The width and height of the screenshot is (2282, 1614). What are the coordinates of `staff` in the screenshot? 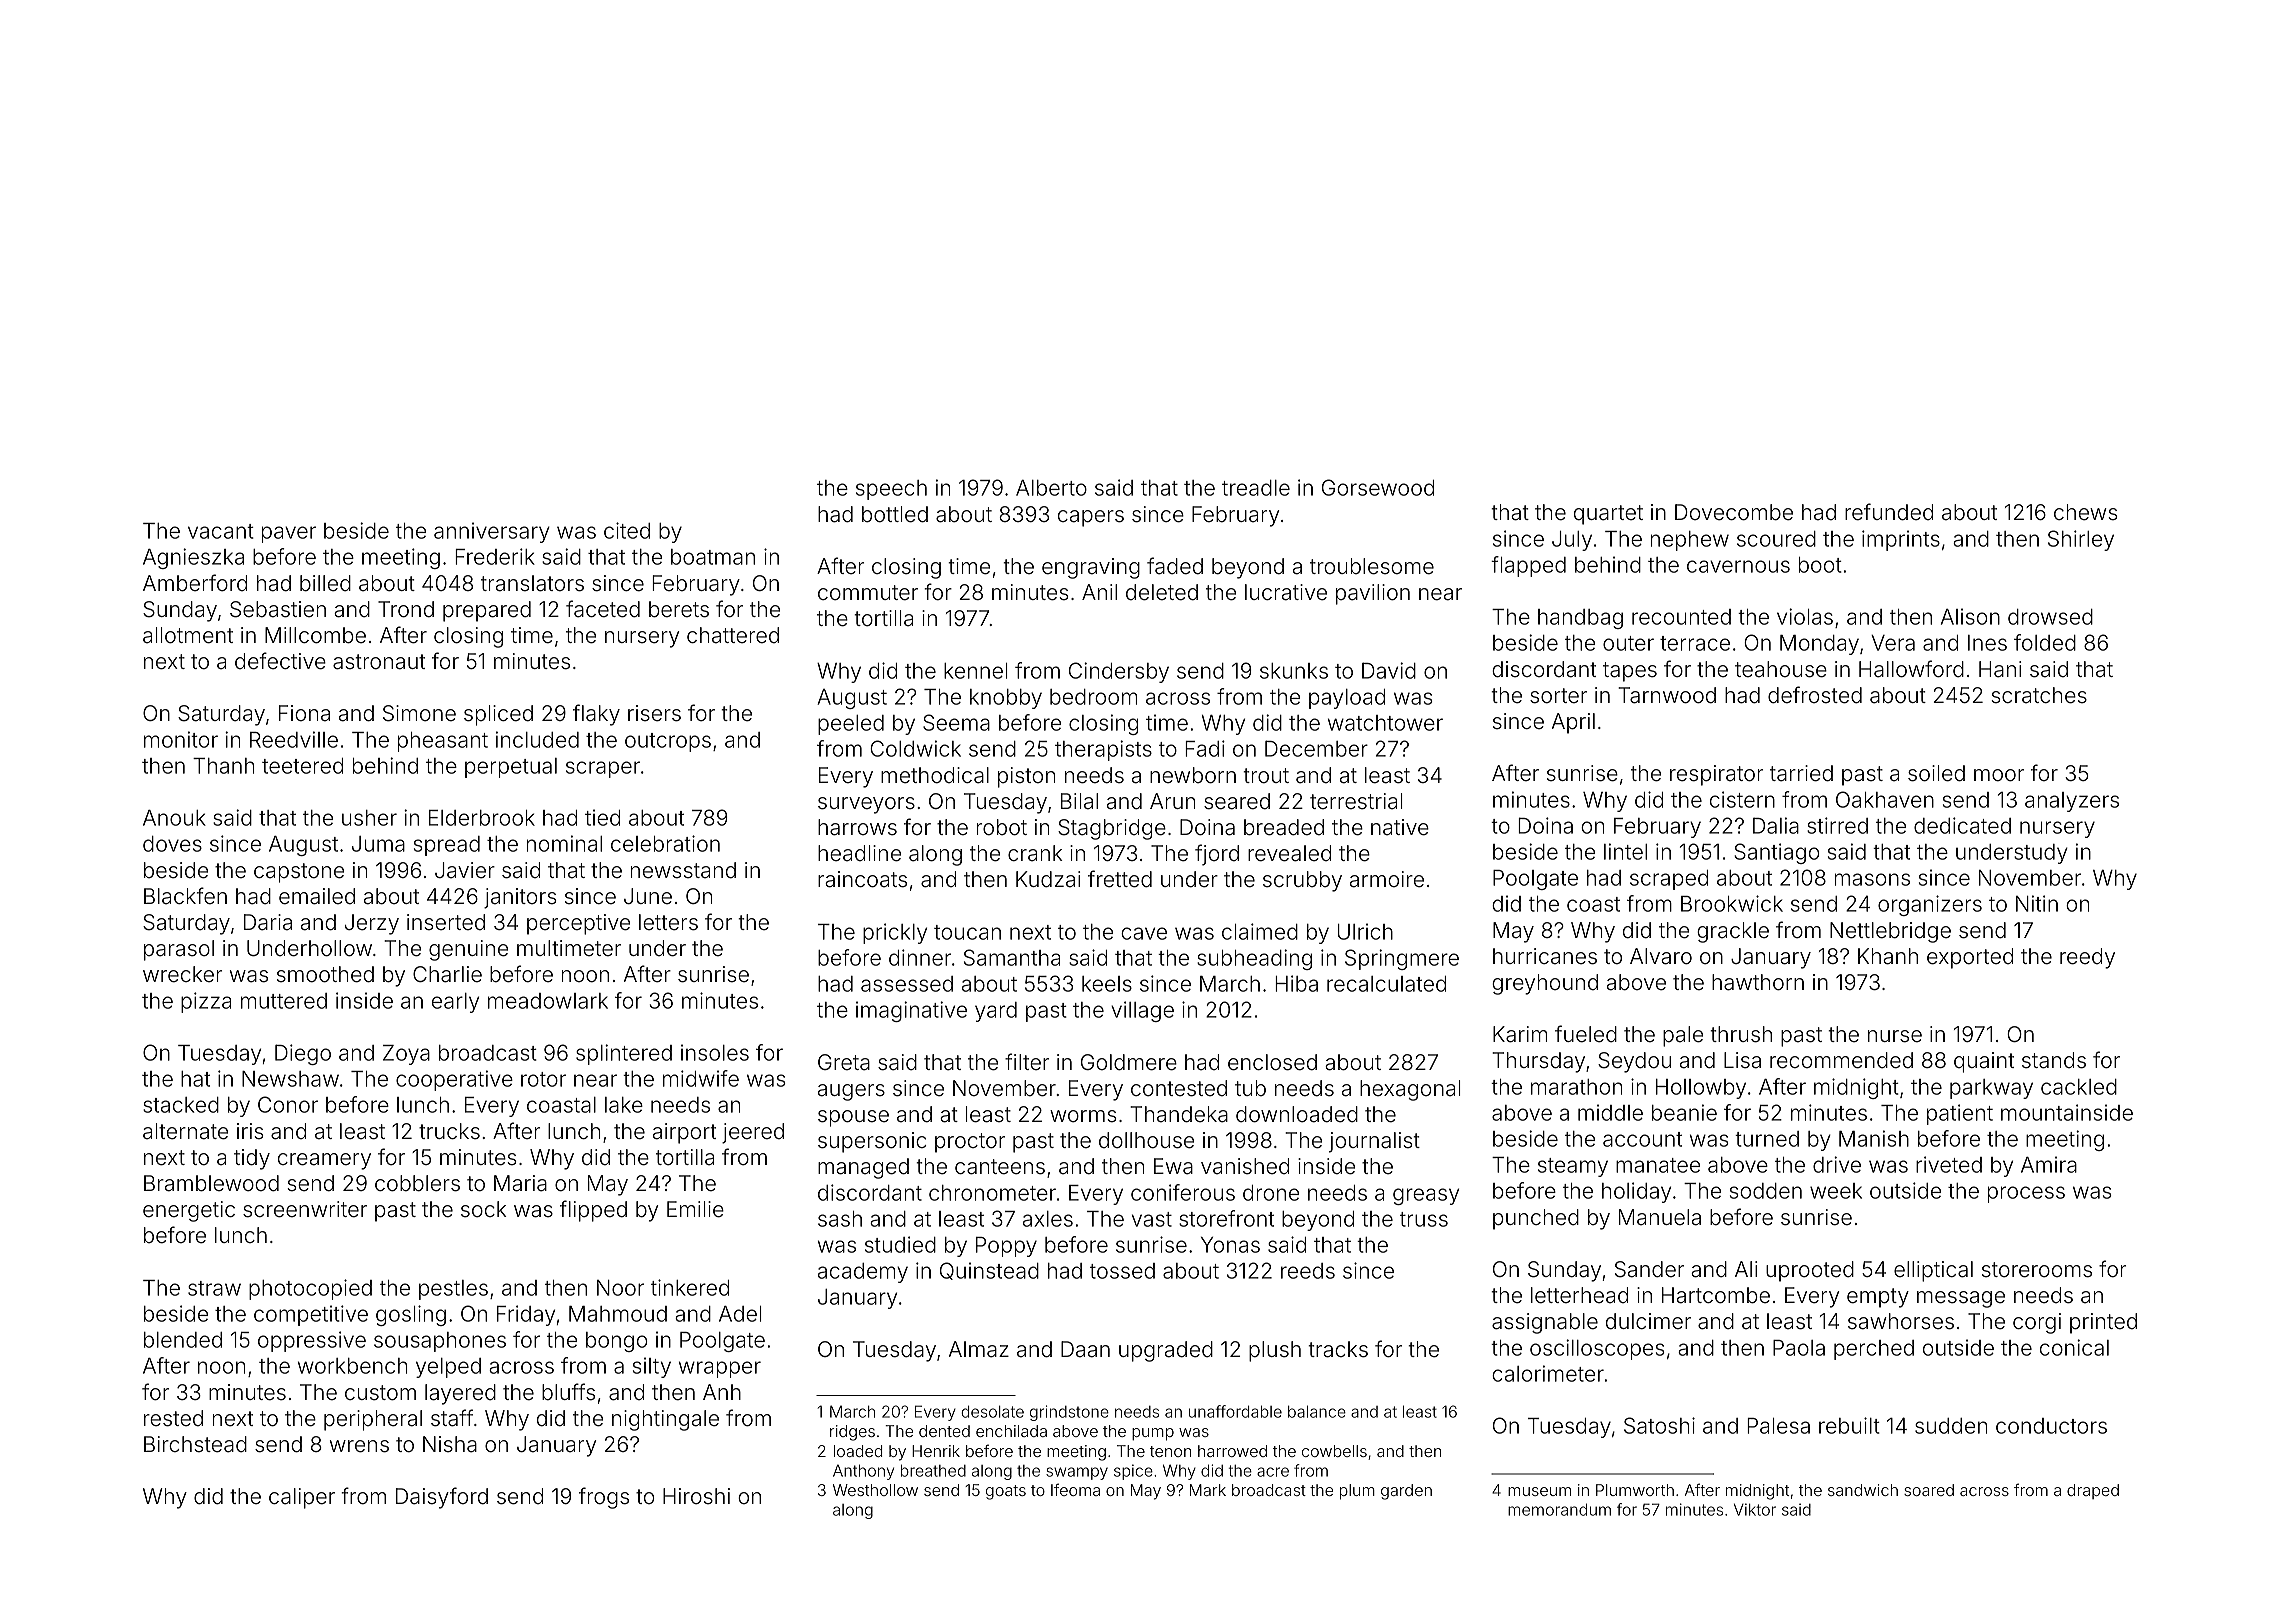 It's located at (452, 1418).
